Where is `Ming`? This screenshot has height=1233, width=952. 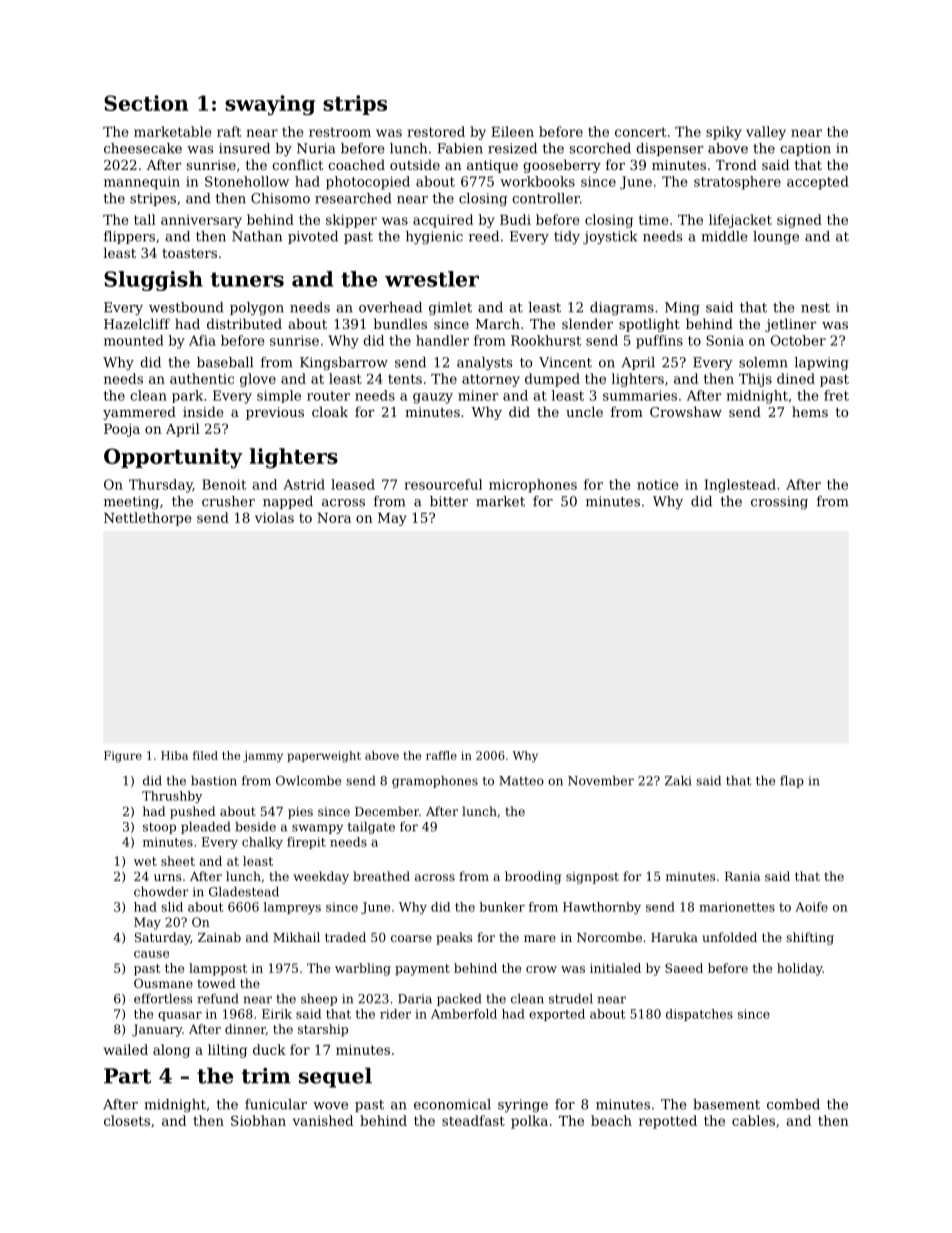 Ming is located at coordinates (682, 308).
